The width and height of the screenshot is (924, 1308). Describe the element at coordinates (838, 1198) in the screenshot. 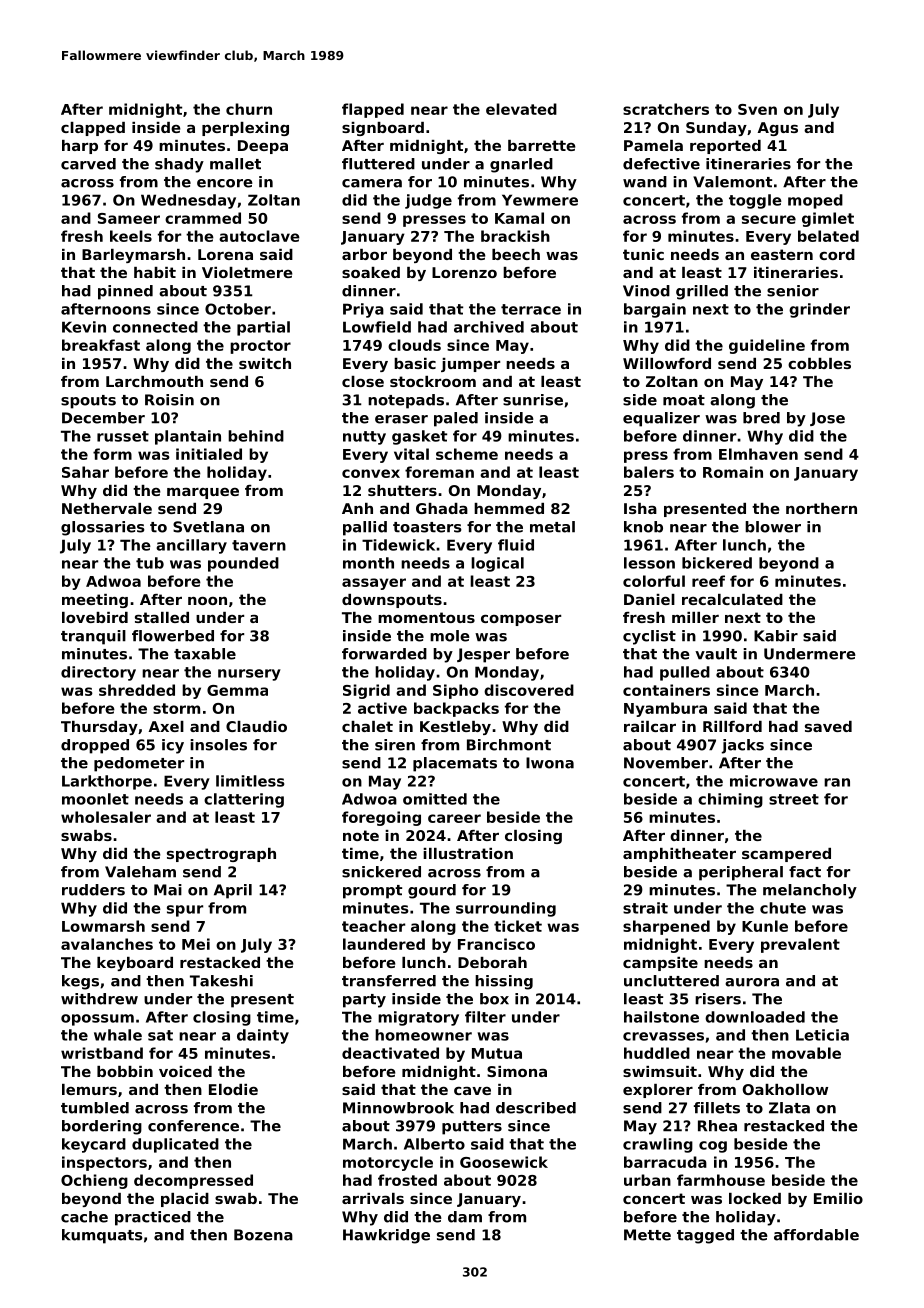

I see `Emilio` at that location.
